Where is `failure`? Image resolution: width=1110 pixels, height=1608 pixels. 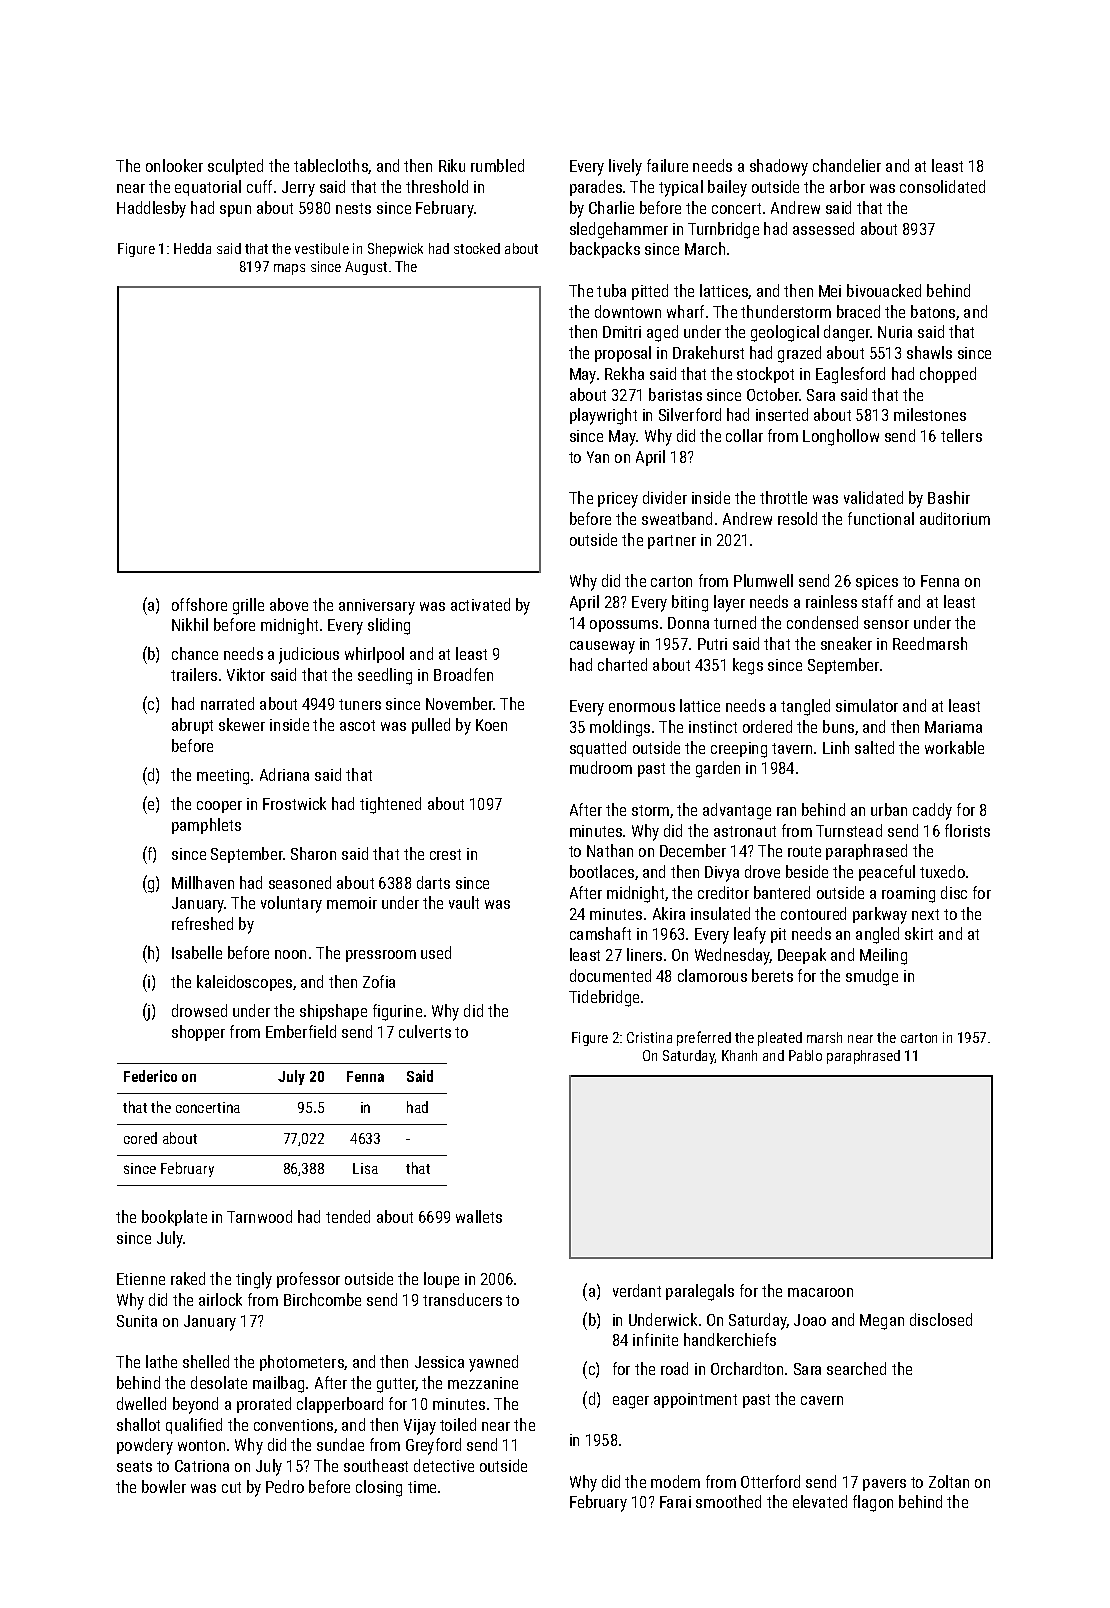 failure is located at coordinates (667, 165).
